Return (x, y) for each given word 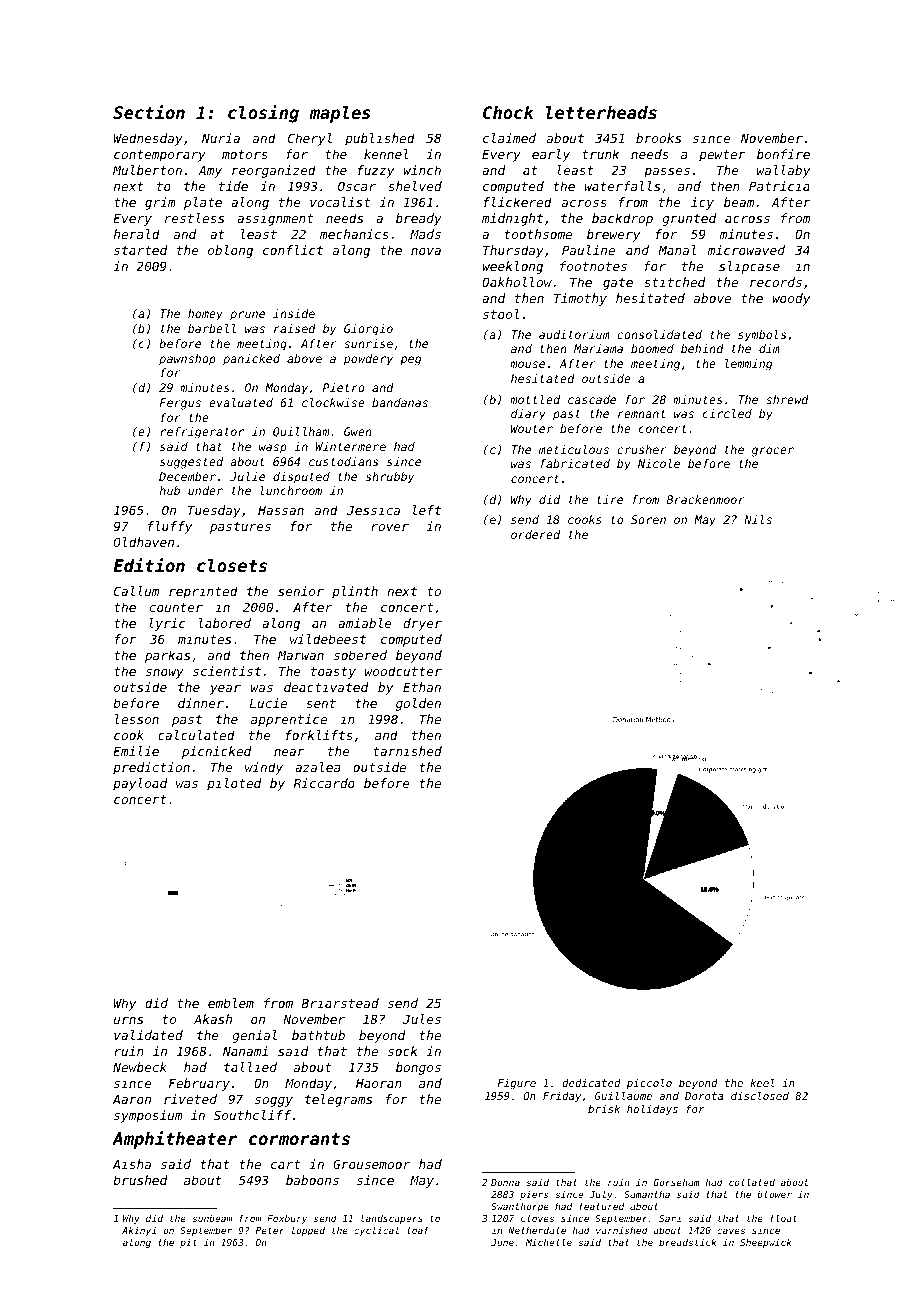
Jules (422, 1019)
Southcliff (252, 1115)
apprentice (289, 720)
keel (762, 1082)
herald (137, 234)
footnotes (593, 266)
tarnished (407, 751)
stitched (674, 282)
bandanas (400, 402)
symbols (762, 336)
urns (128, 1020)
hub (170, 490)
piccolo (649, 1083)
